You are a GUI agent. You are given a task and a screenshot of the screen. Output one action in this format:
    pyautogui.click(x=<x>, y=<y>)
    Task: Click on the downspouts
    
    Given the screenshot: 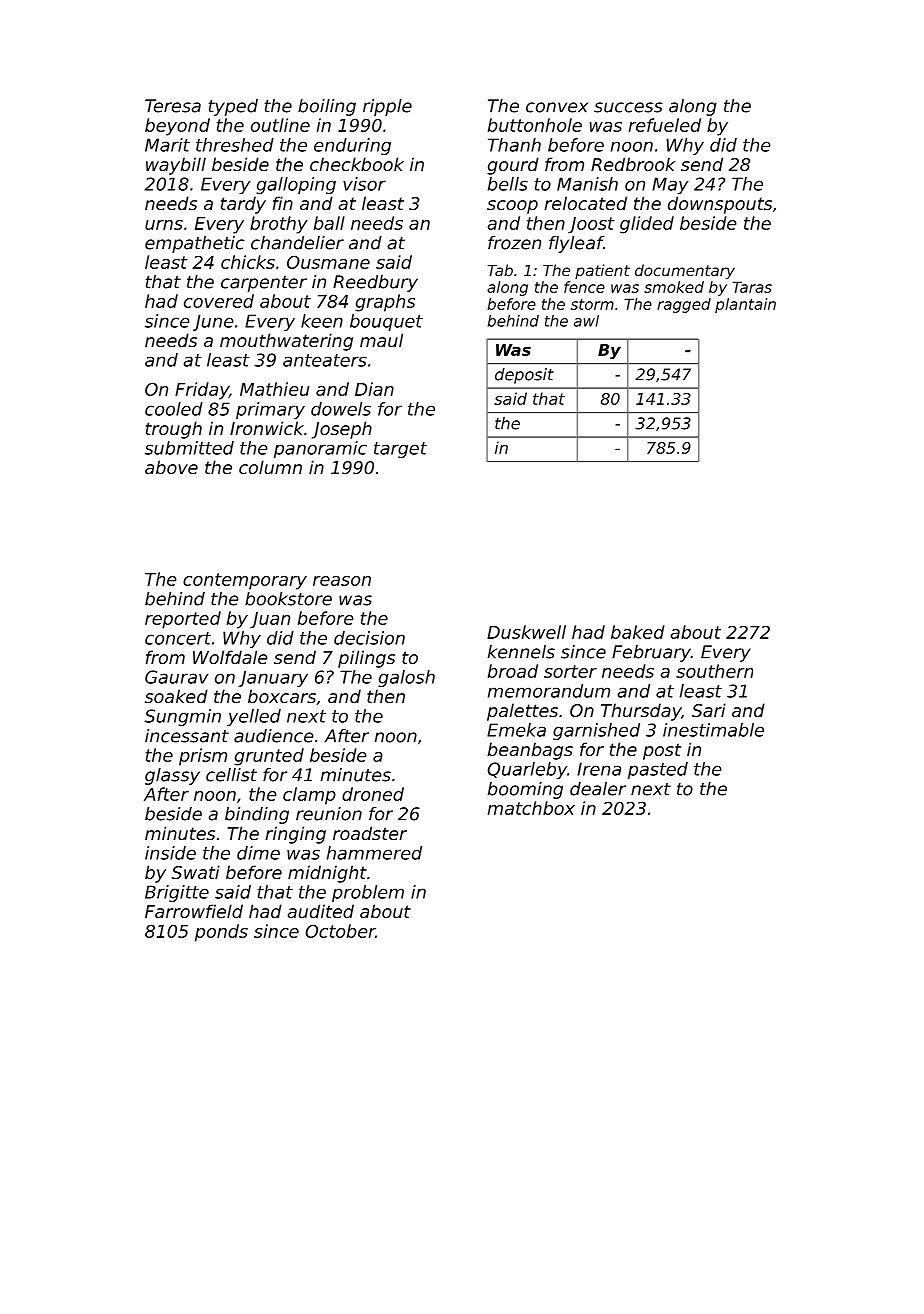 What is the action you would take?
    pyautogui.click(x=720, y=205)
